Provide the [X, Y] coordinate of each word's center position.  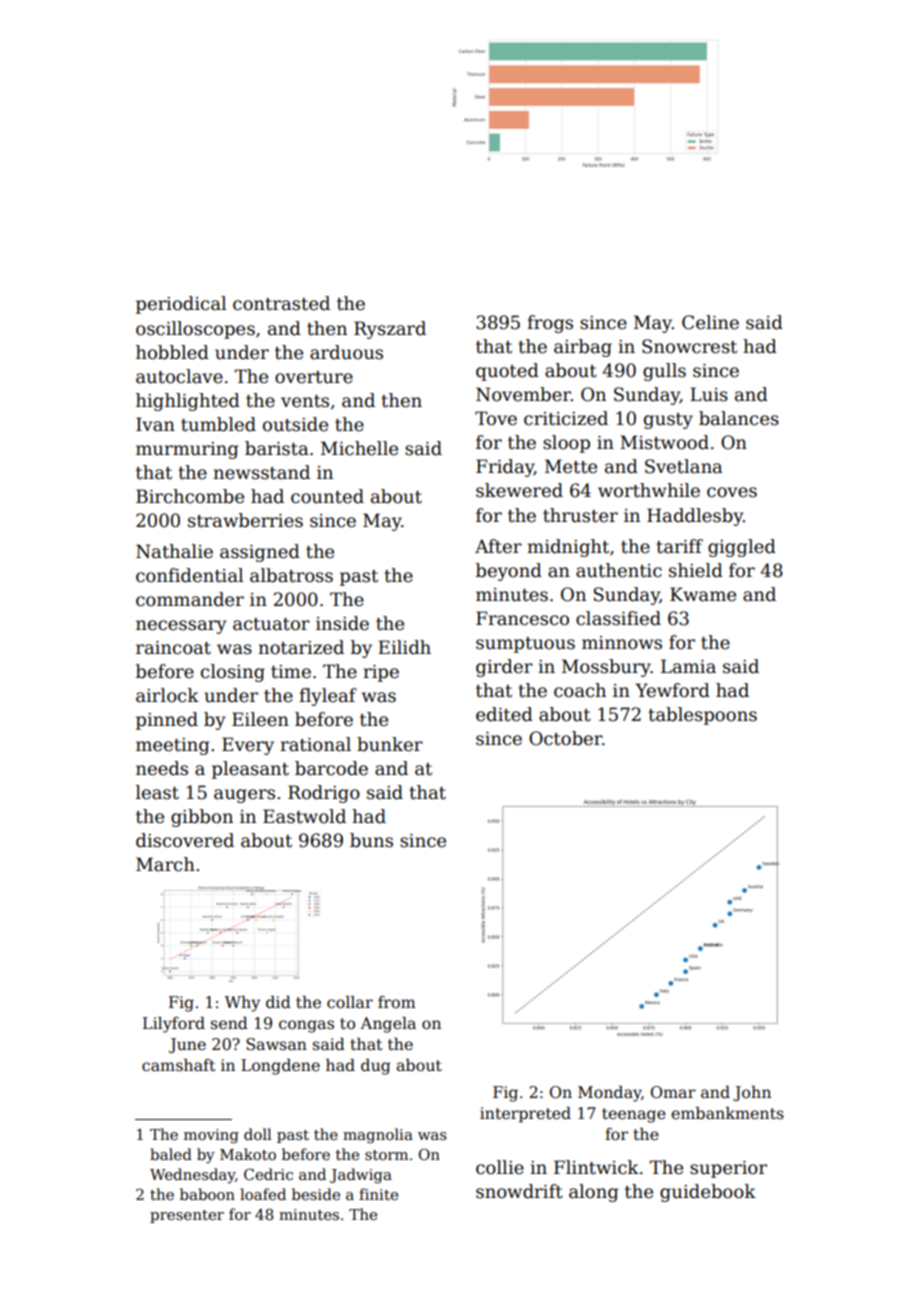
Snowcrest [689, 346]
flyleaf [328, 697]
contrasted [281, 303]
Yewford [672, 690]
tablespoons [702, 716]
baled [171, 1154]
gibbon [202, 818]
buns [371, 840]
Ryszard [390, 330]
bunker [390, 744]
